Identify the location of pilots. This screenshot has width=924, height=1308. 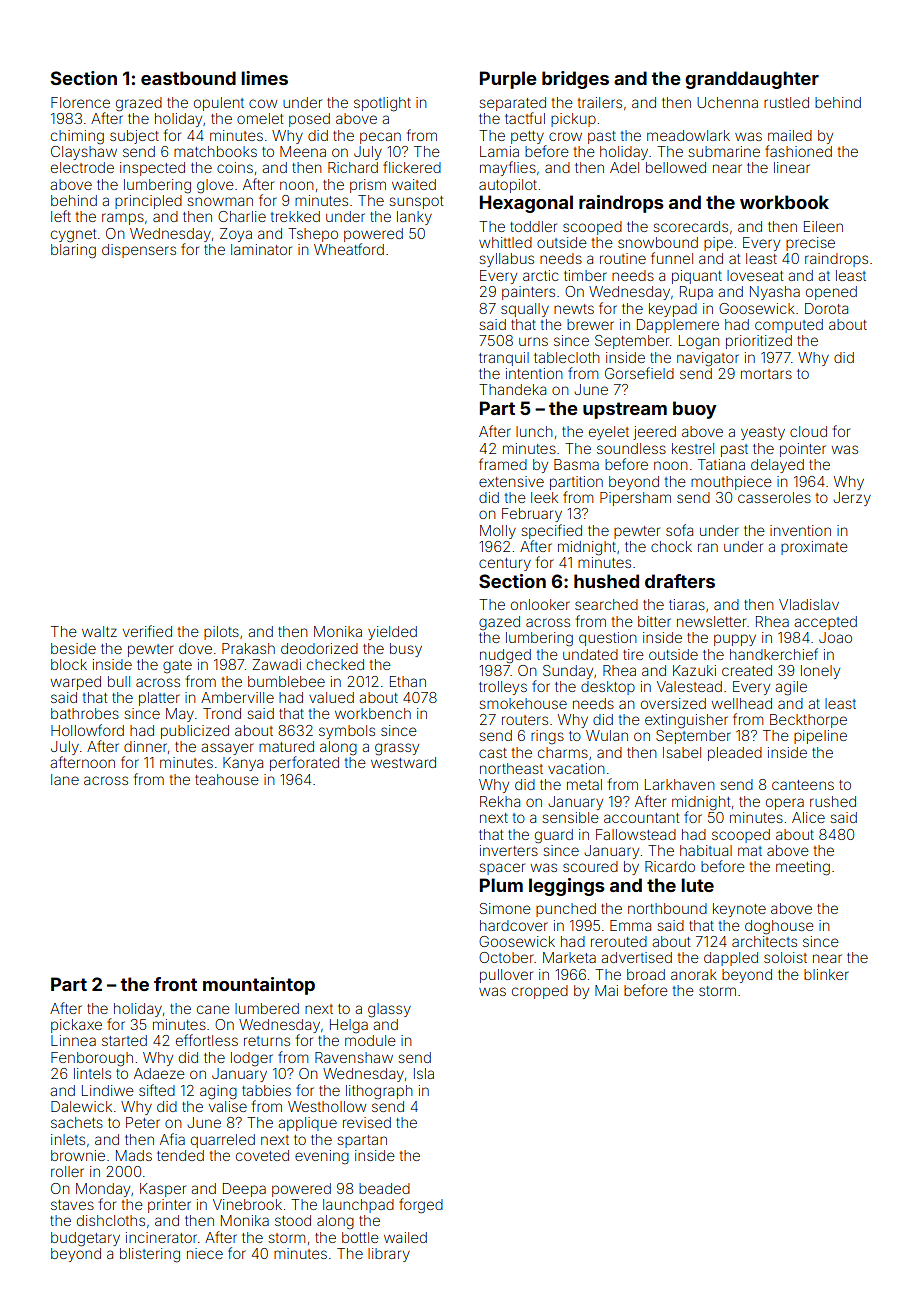
(221, 633).
